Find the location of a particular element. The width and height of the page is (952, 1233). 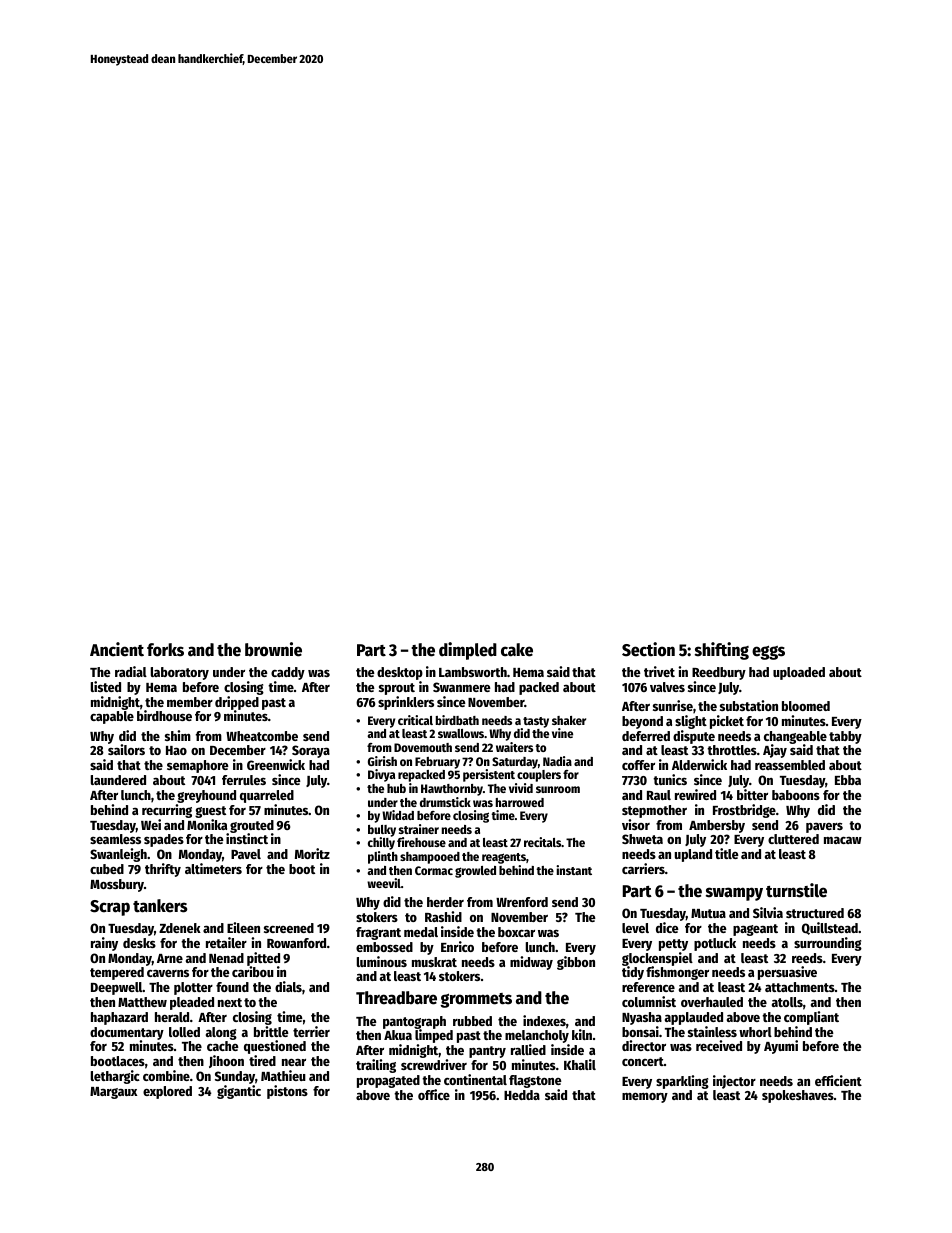

rubbed is located at coordinates (472, 1021).
